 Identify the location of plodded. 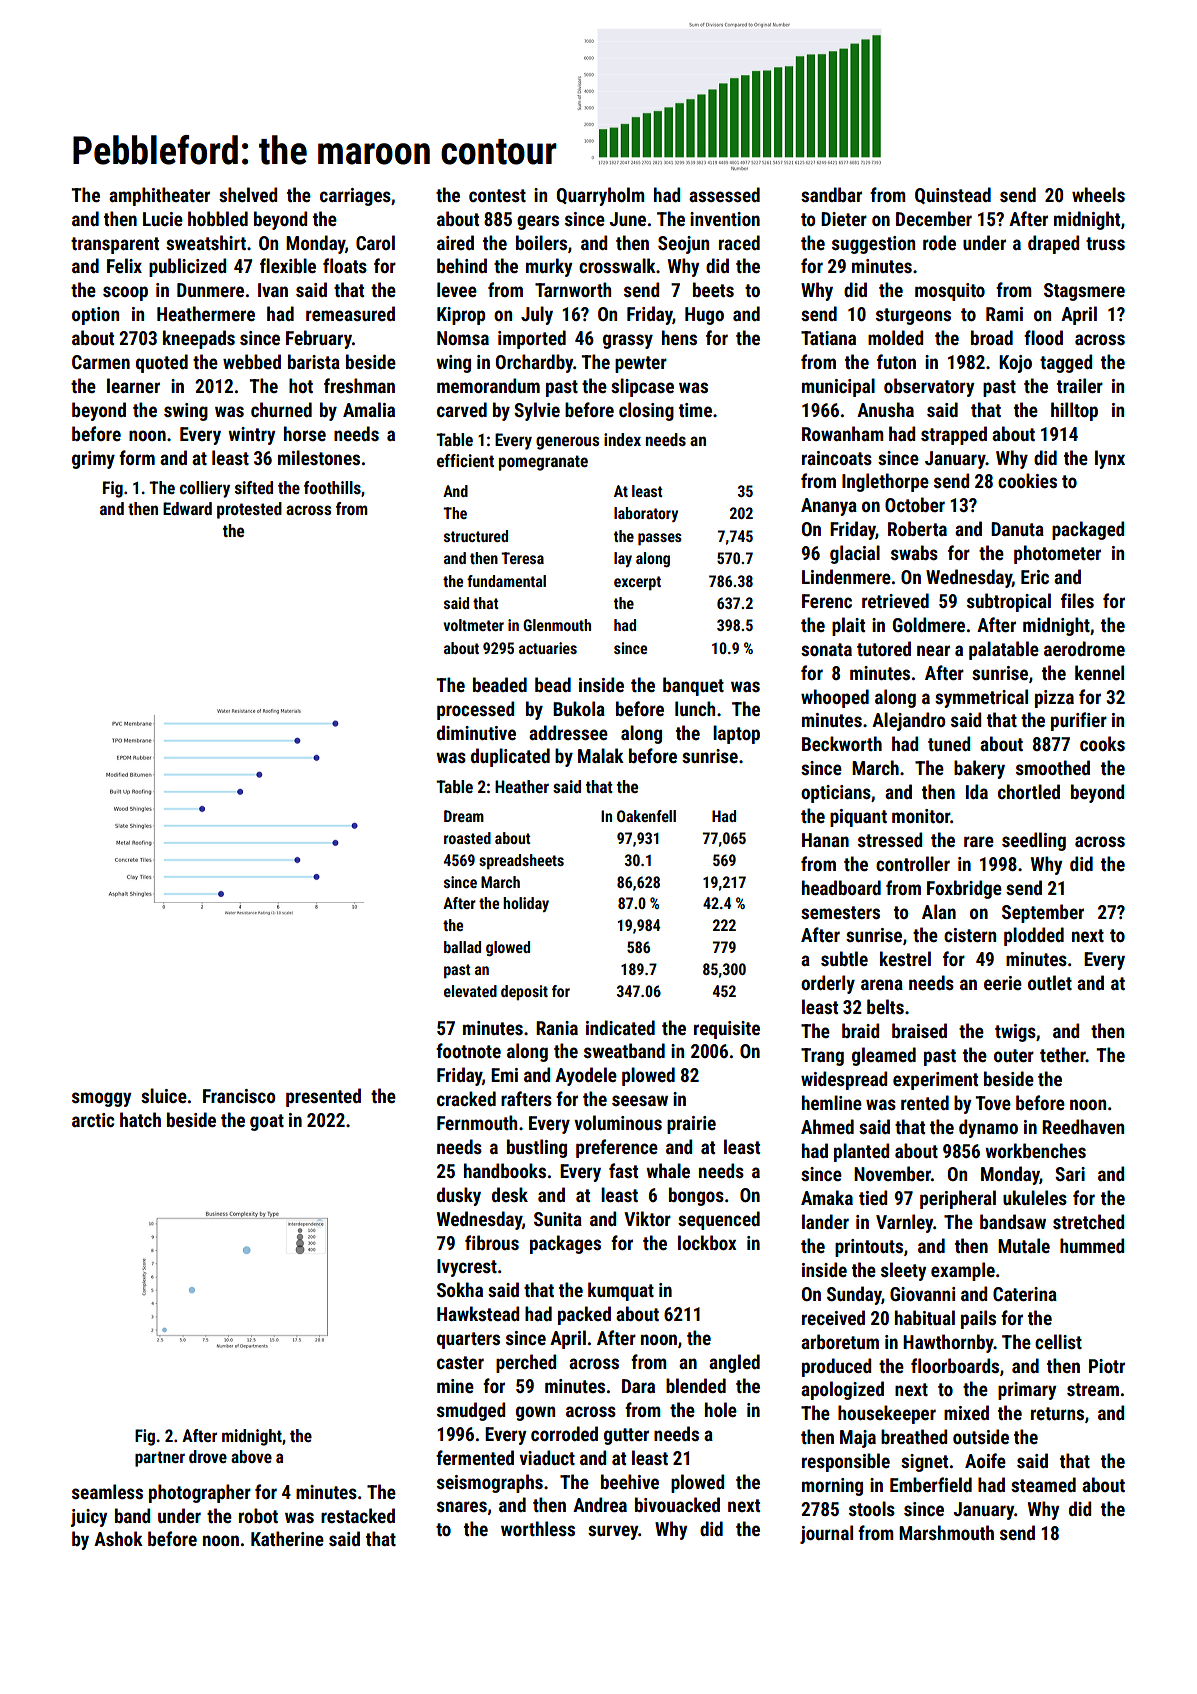
(1034, 936).
